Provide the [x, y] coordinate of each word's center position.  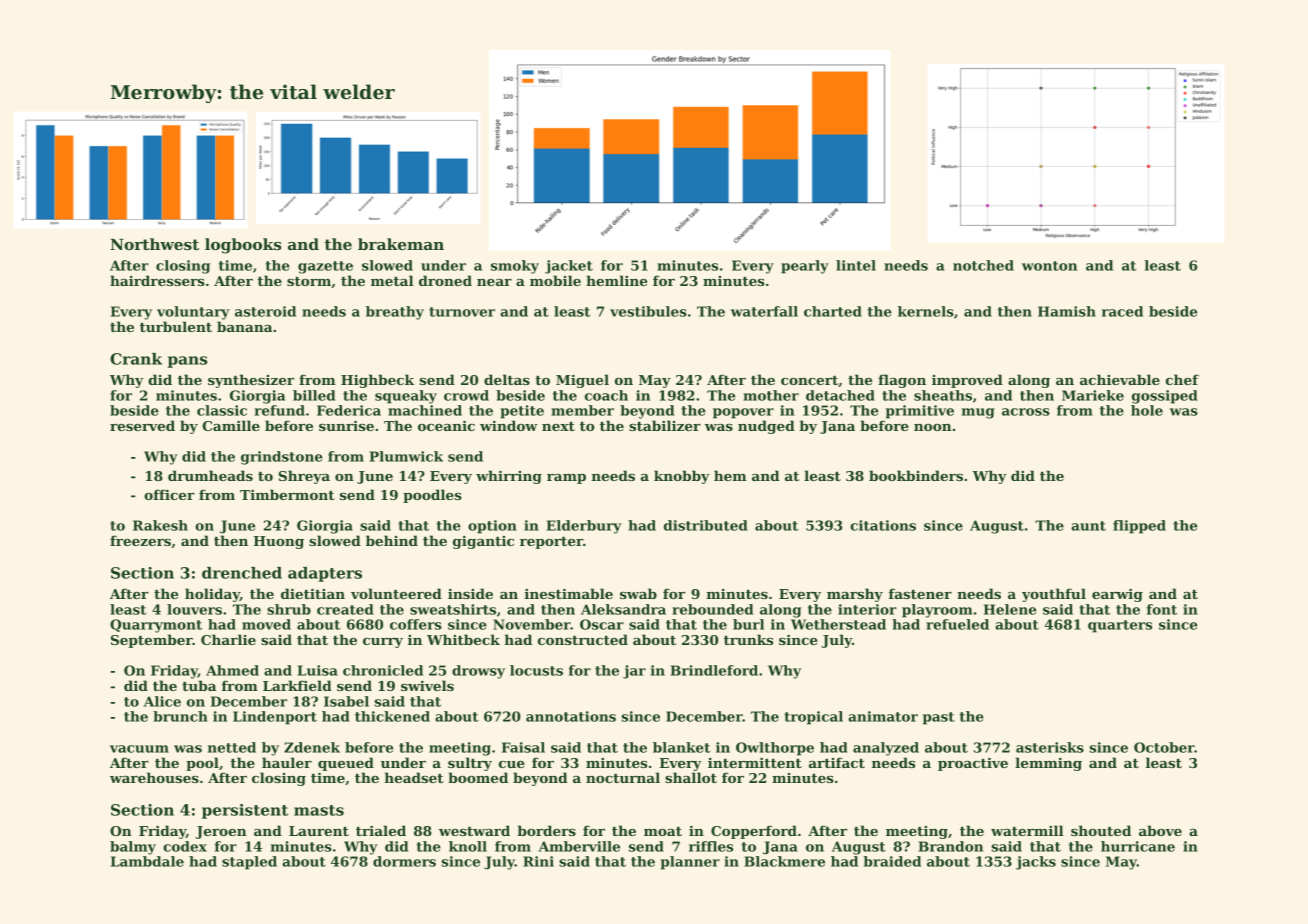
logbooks [243, 246]
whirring [509, 477]
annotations [571, 716]
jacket [569, 267]
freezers [140, 540]
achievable [1120, 379]
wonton [1049, 266]
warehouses [154, 777]
